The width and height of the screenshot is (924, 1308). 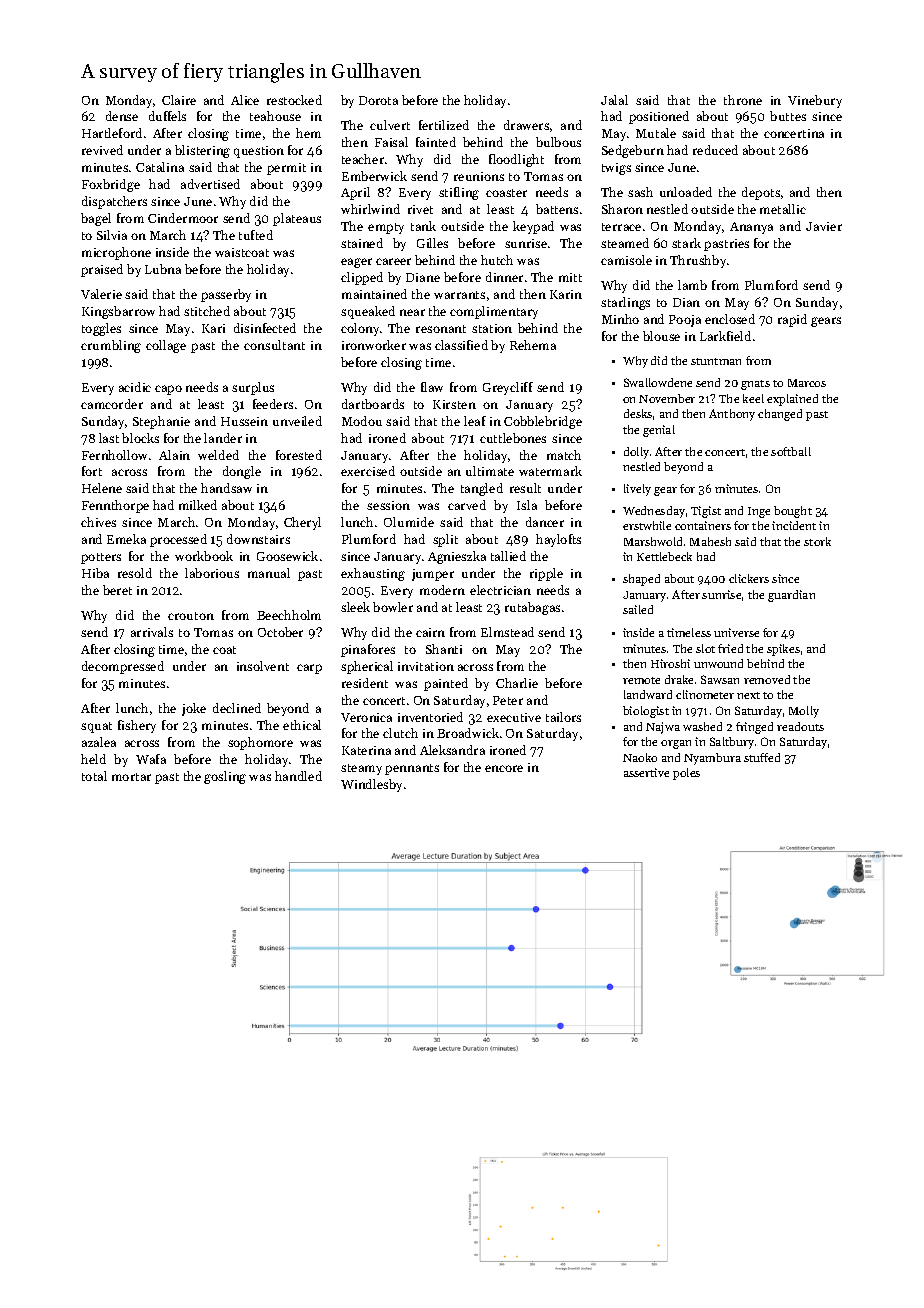 I want to click on Greycliff, so click(x=508, y=388).
